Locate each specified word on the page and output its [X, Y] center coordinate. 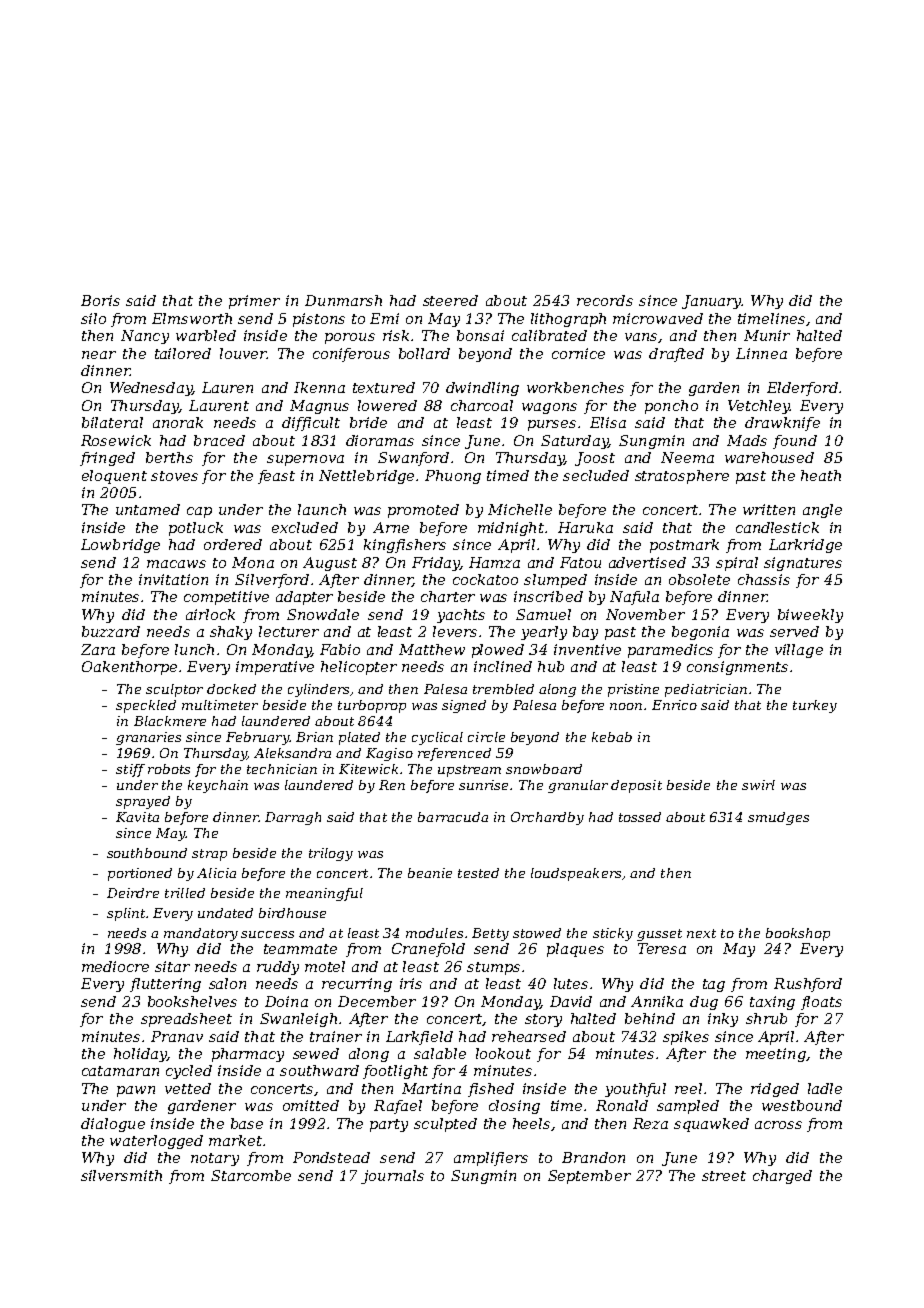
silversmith [121, 1175]
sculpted [445, 1125]
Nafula [634, 598]
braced [219, 440]
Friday [436, 564]
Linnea [761, 353]
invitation [173, 579]
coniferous [351, 355]
